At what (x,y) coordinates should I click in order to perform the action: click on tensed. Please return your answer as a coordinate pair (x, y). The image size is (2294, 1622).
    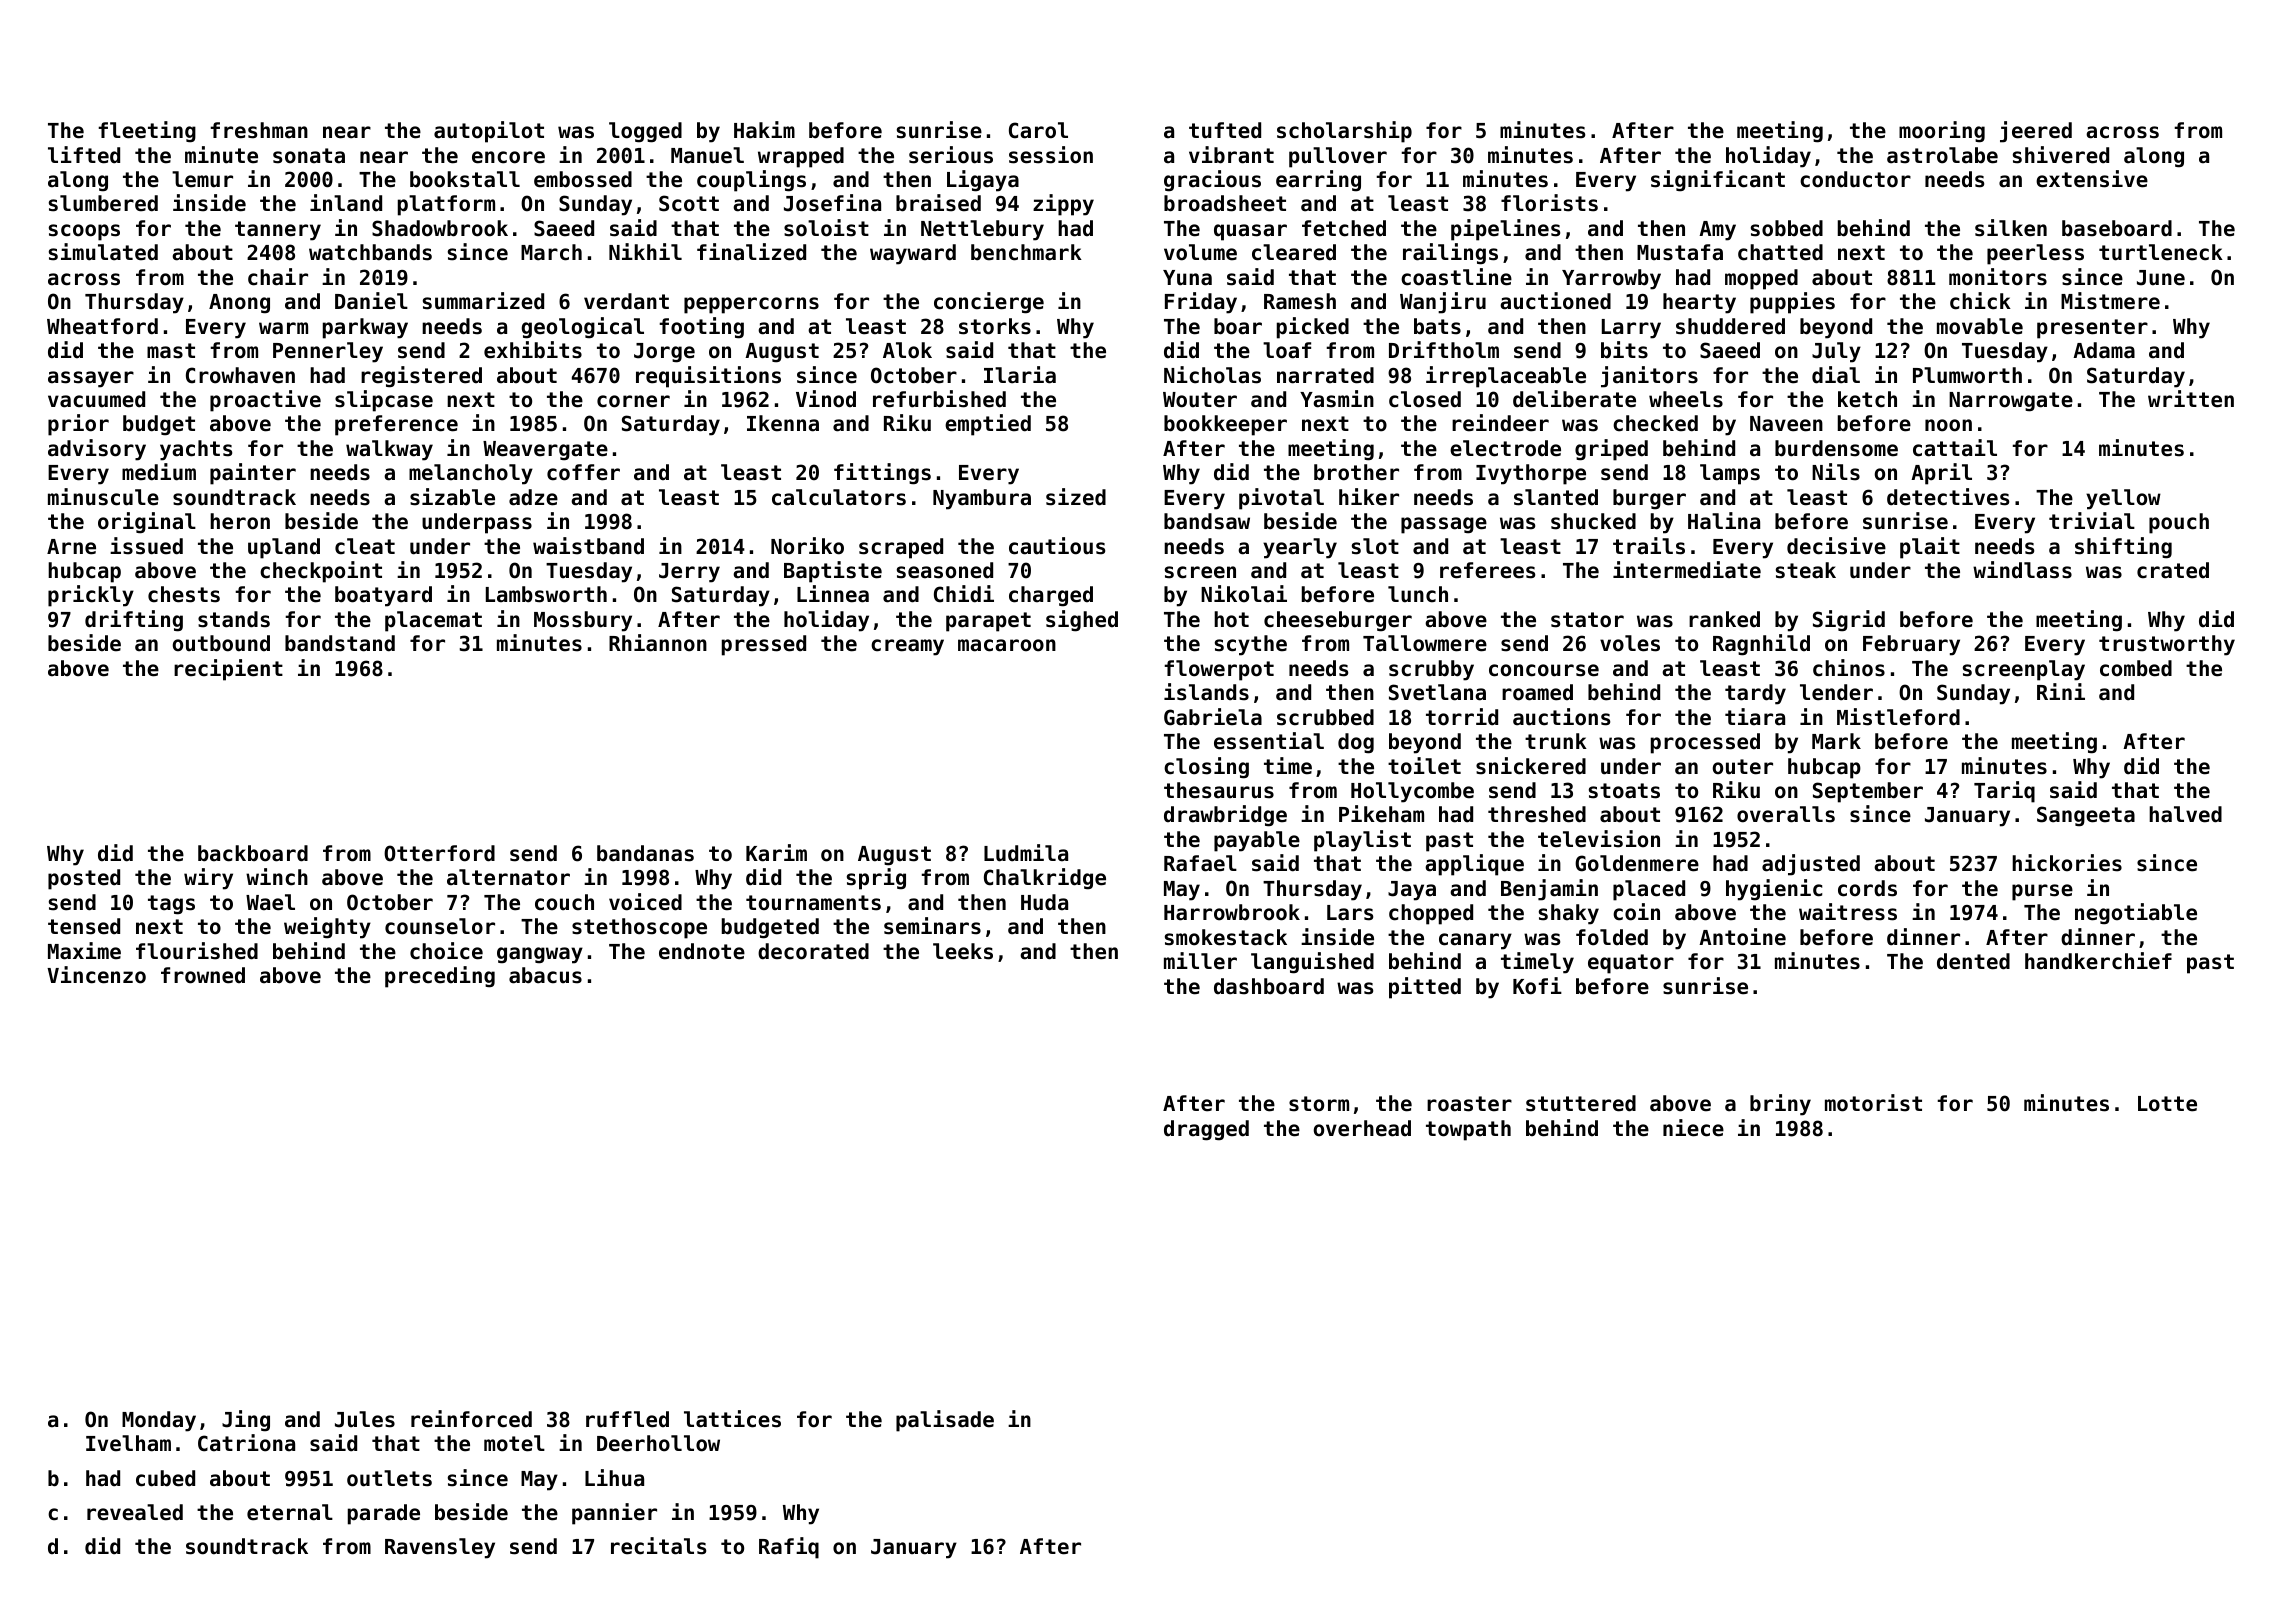
    Looking at the image, I should click on (84, 926).
